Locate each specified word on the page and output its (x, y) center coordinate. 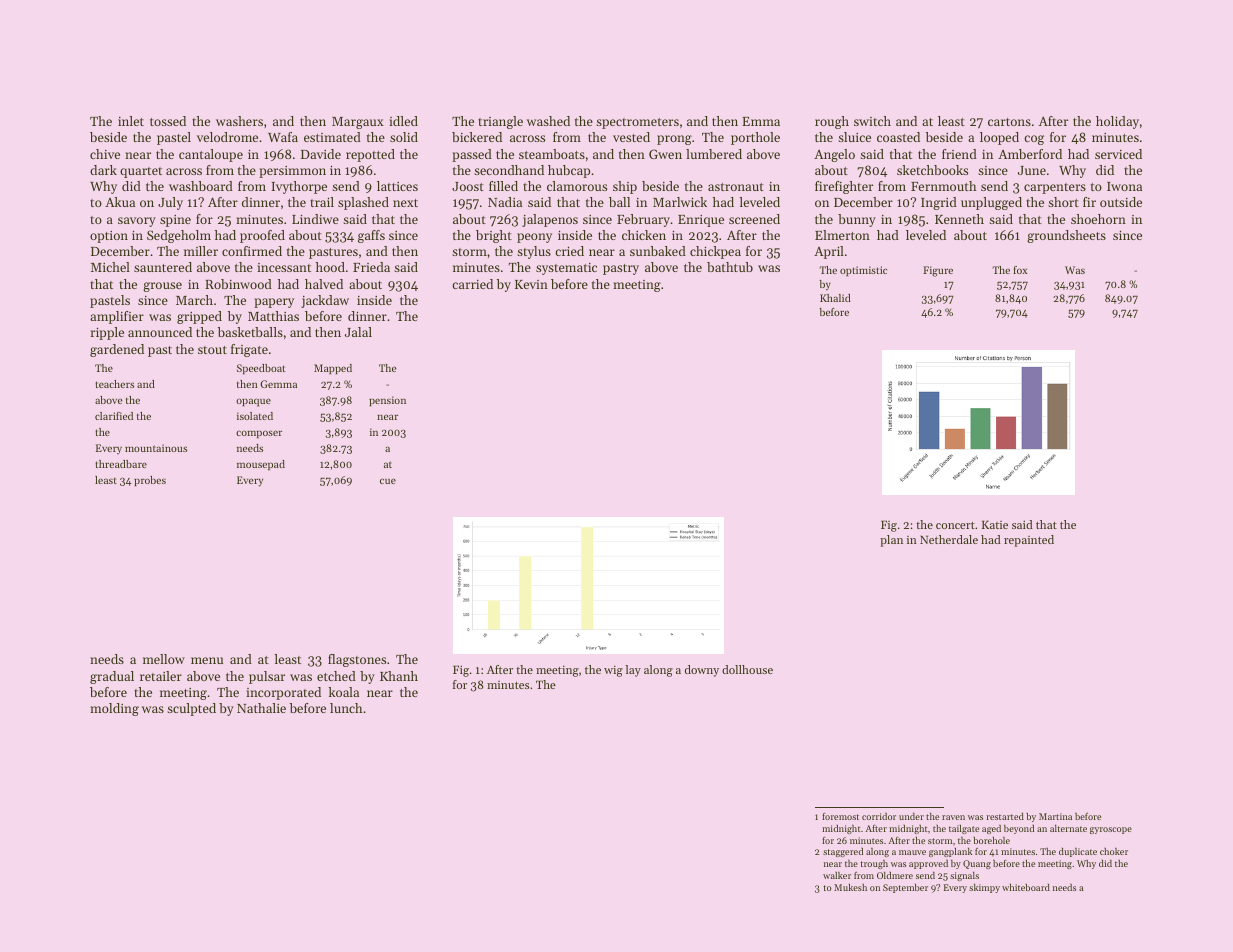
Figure (938, 271)
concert (955, 525)
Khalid (835, 298)
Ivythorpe (299, 187)
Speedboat (261, 369)
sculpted (191, 709)
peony (534, 238)
